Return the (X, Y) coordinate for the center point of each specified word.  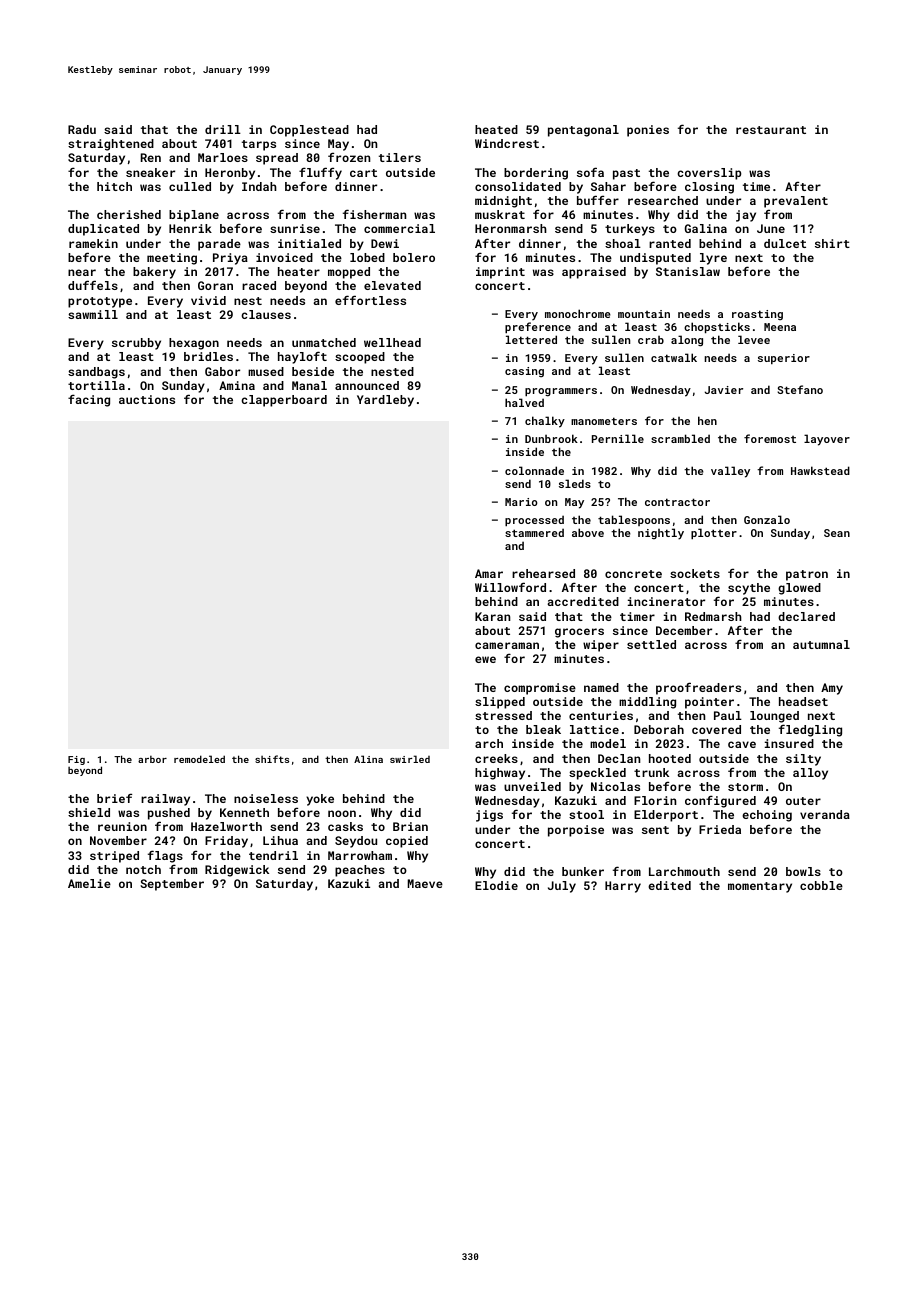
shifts (272, 759)
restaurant (771, 130)
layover (827, 440)
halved (524, 402)
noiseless (266, 798)
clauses (266, 314)
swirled (410, 759)
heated (496, 129)
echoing (767, 816)
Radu (82, 129)
